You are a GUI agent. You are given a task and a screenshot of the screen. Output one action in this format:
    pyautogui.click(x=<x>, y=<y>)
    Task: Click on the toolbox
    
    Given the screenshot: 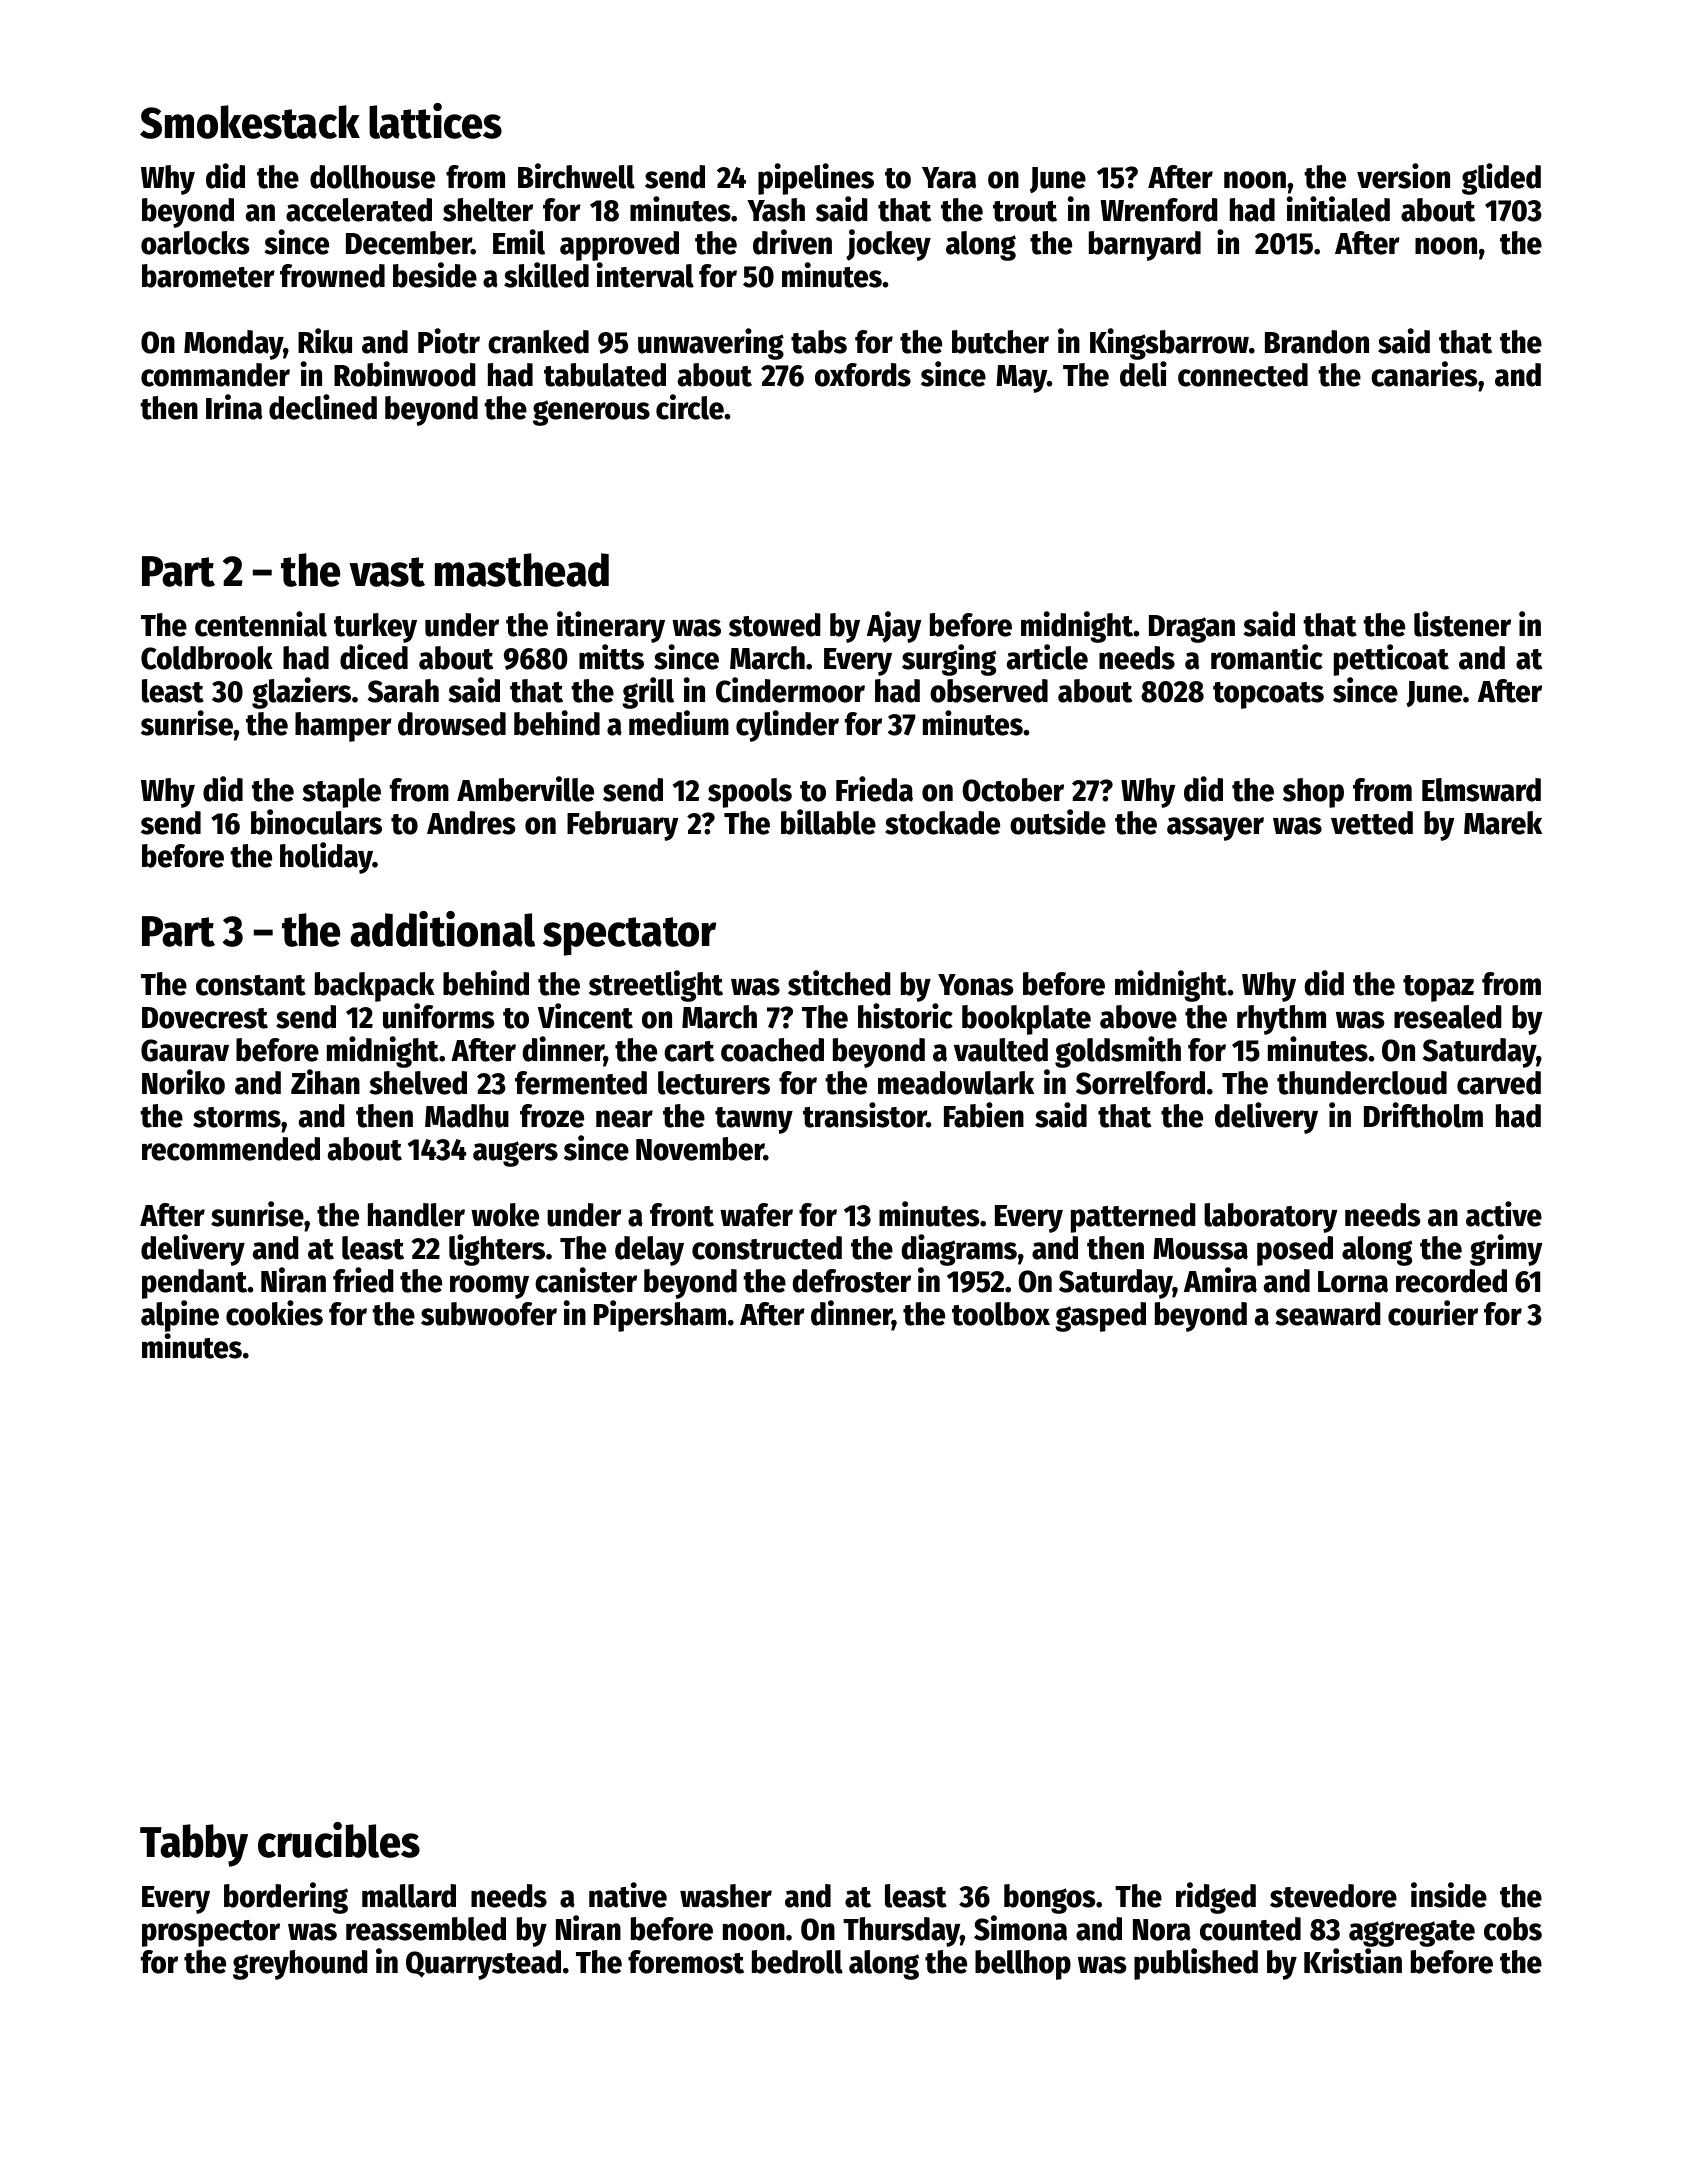 What is the action you would take?
    pyautogui.click(x=1001, y=1314)
